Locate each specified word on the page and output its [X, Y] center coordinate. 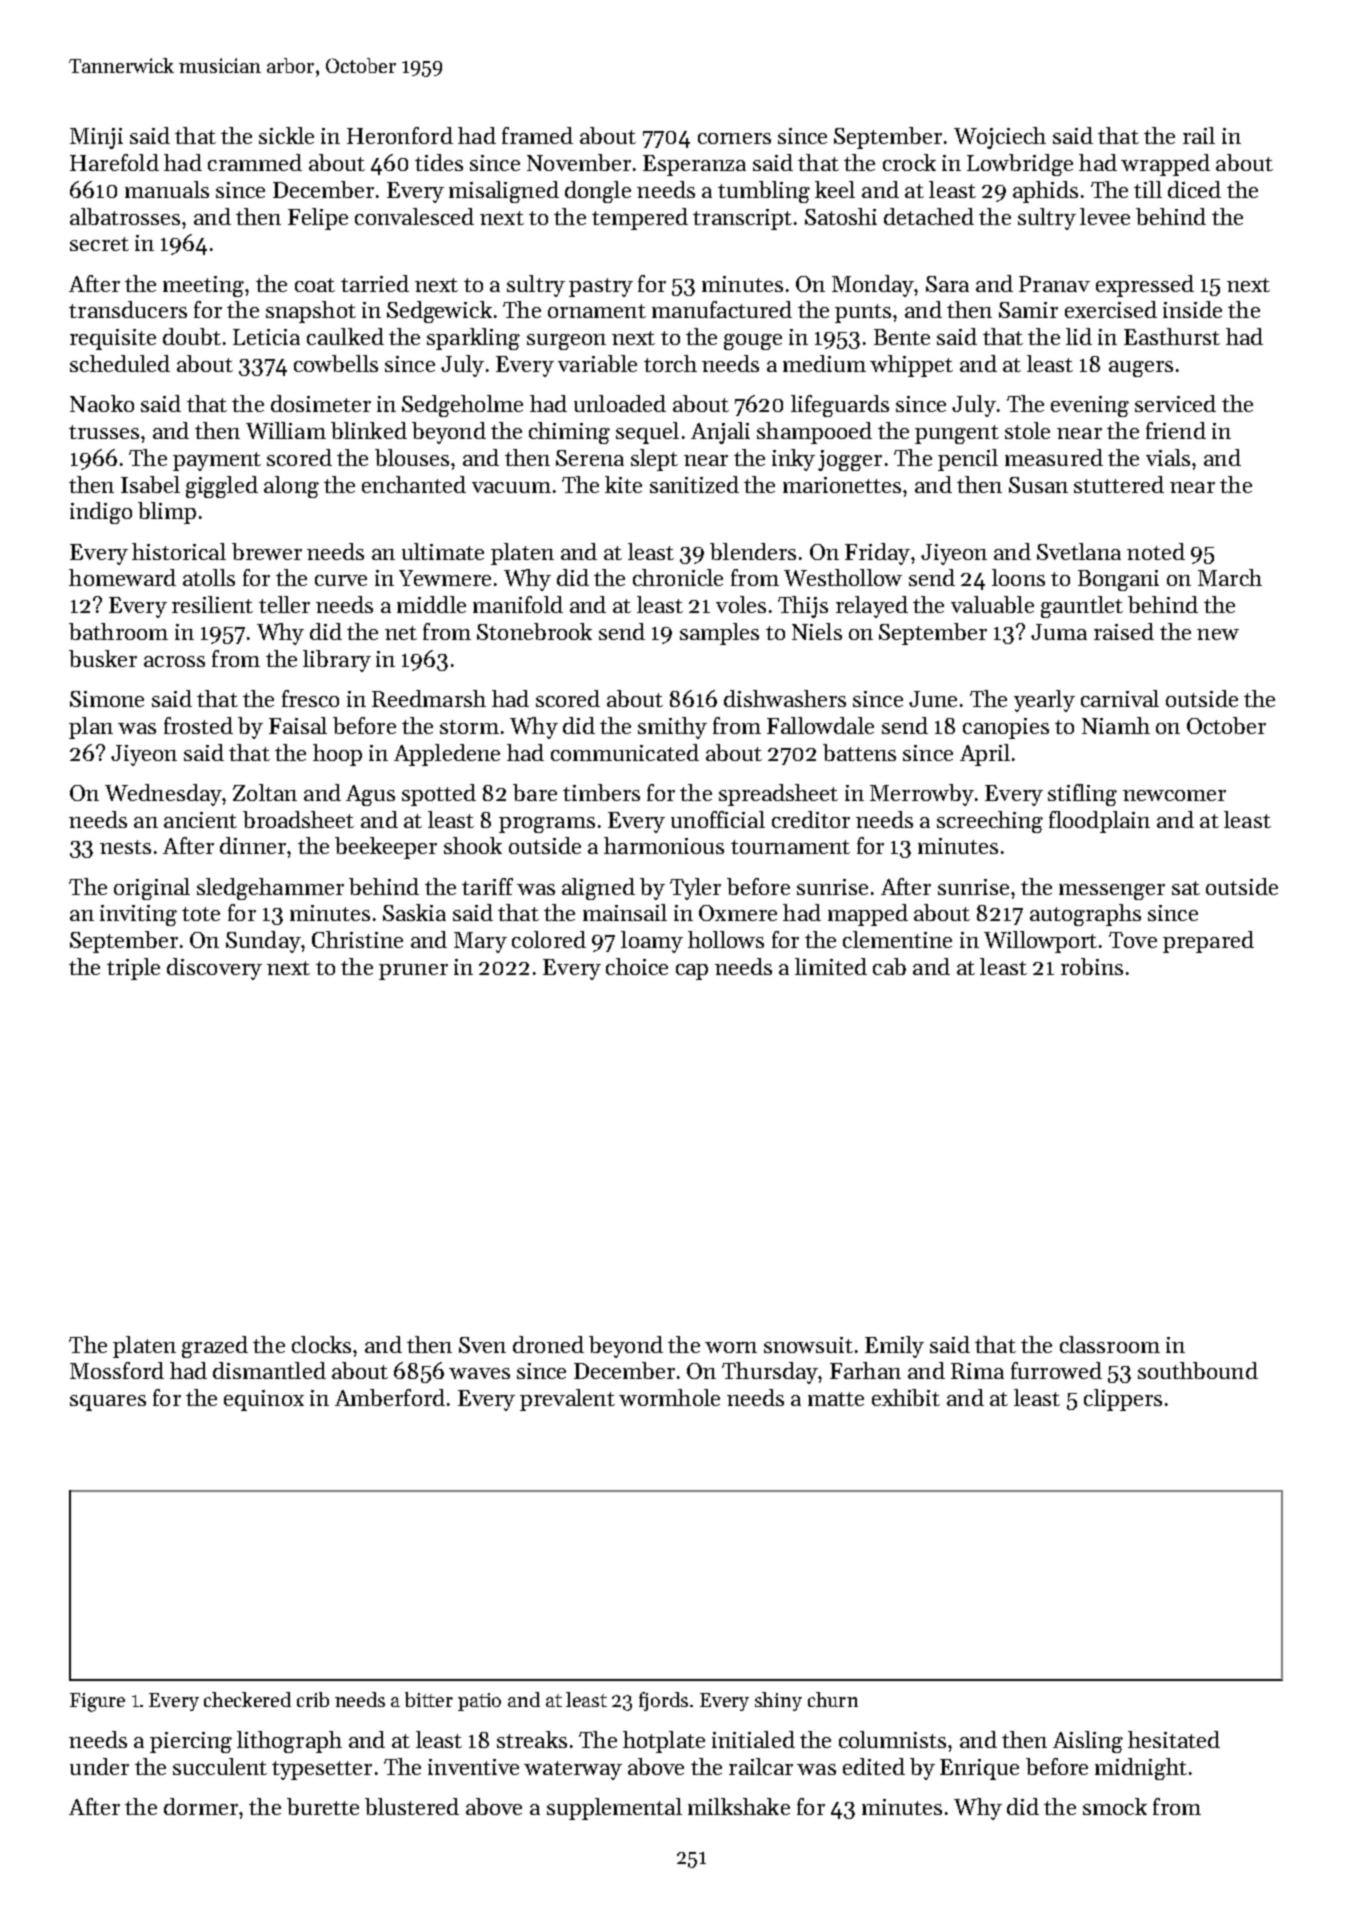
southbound [1198, 1370]
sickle [286, 135]
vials [1168, 457]
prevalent [567, 1400]
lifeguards [840, 406]
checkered [247, 1699]
